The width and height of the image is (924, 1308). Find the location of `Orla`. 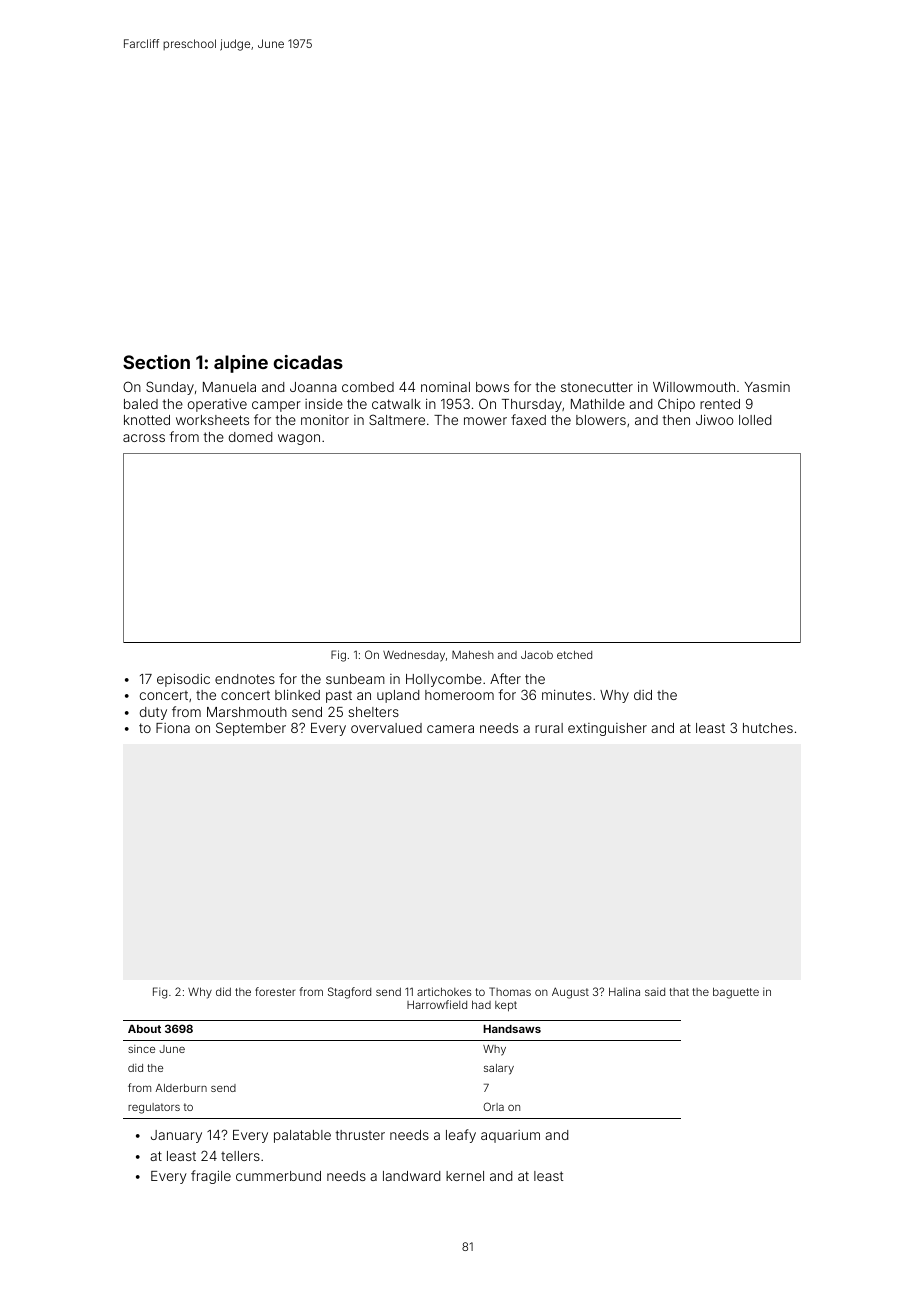

Orla is located at coordinates (493, 1106).
